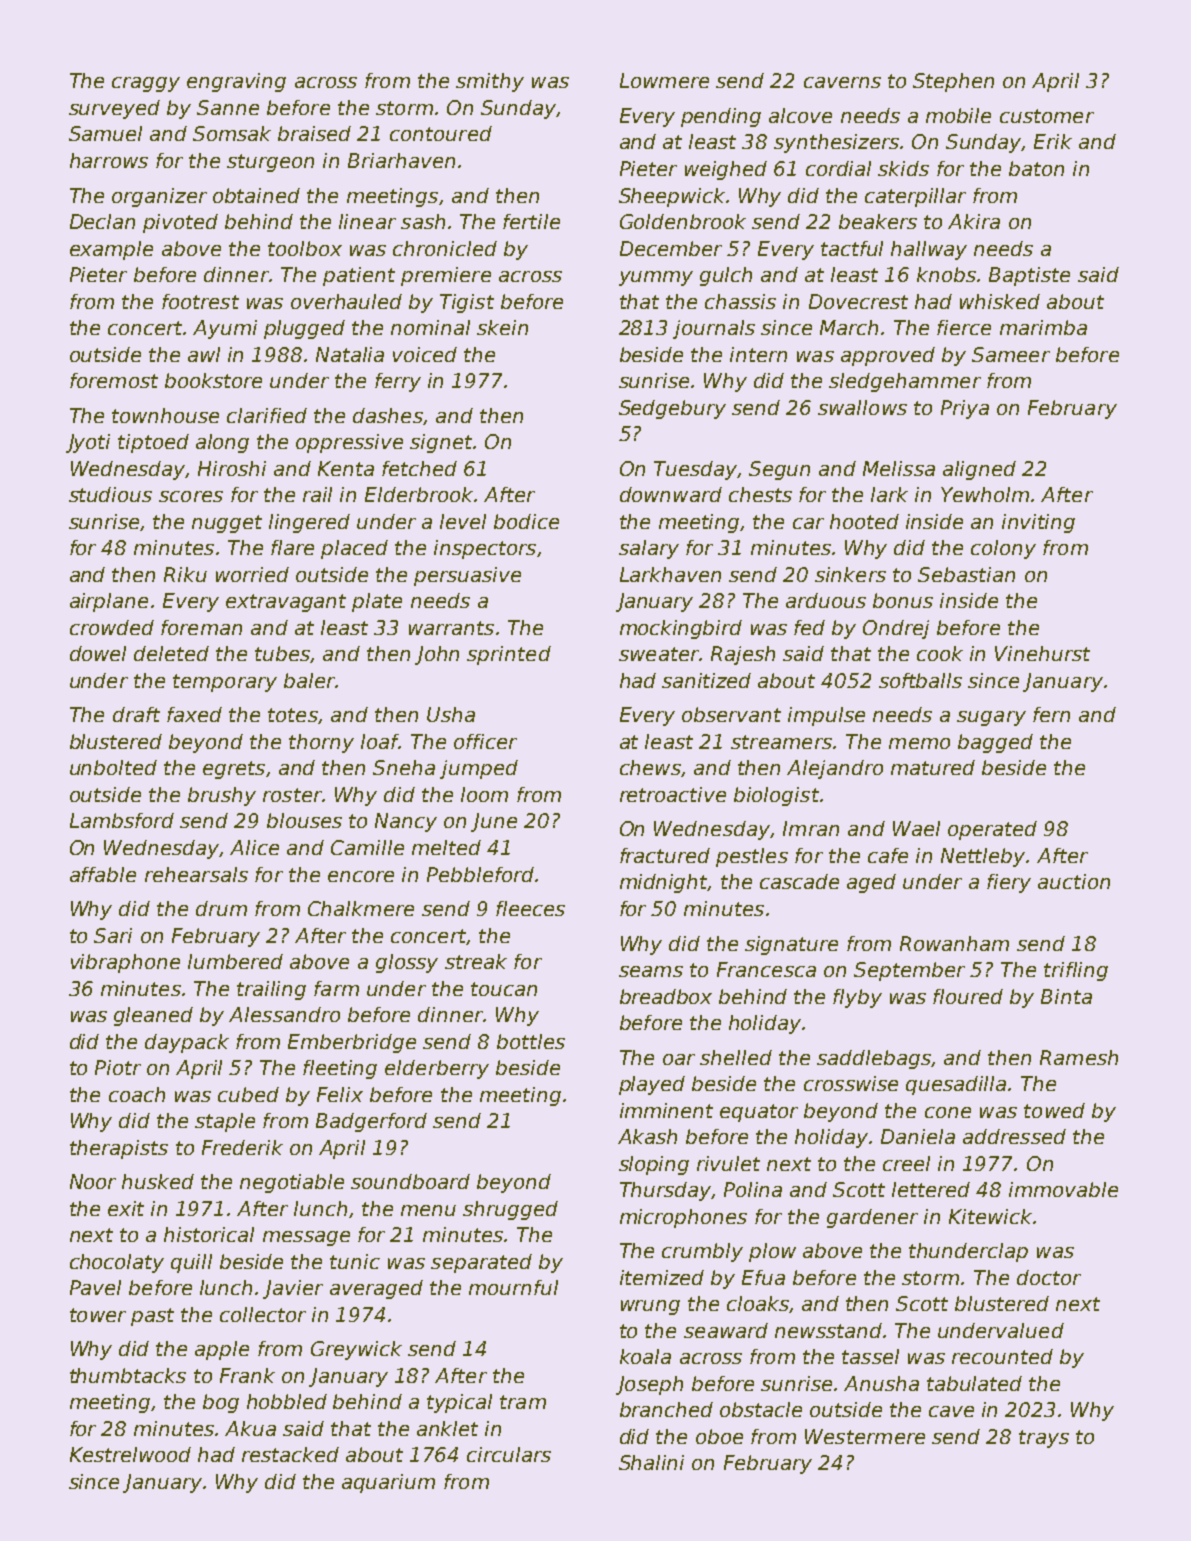 The width and height of the page is (1191, 1541). What do you see at coordinates (530, 908) in the page?
I see `fleeces` at bounding box center [530, 908].
